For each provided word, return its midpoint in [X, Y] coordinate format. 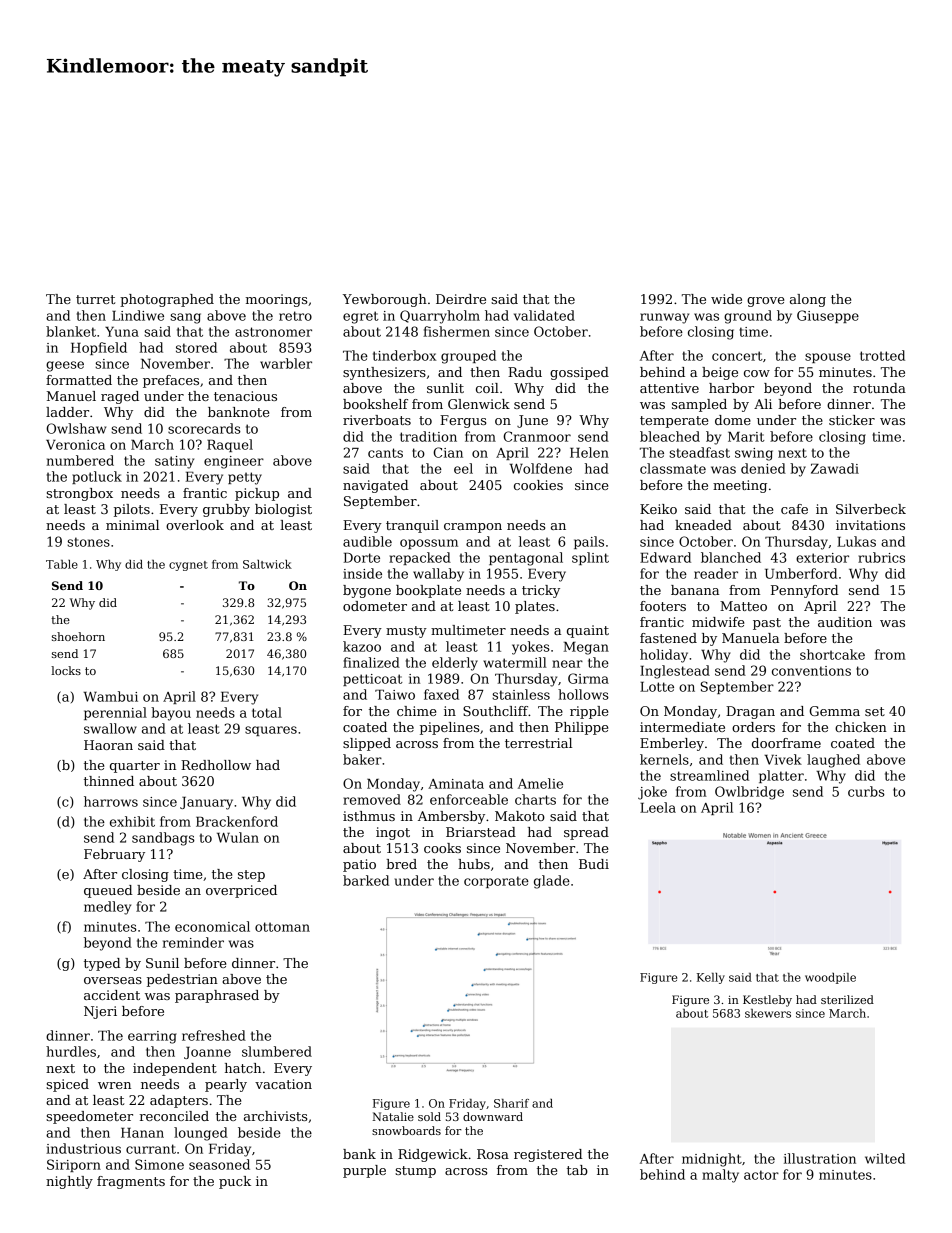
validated [544, 315]
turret [95, 299]
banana [695, 590]
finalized [371, 662]
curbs [866, 791]
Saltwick [267, 564]
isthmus [369, 816]
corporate [496, 882]
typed [102, 964]
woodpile [830, 978]
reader [716, 573]
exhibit [132, 821]
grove [765, 302]
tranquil [412, 526]
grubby [226, 510]
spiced [67, 1085]
